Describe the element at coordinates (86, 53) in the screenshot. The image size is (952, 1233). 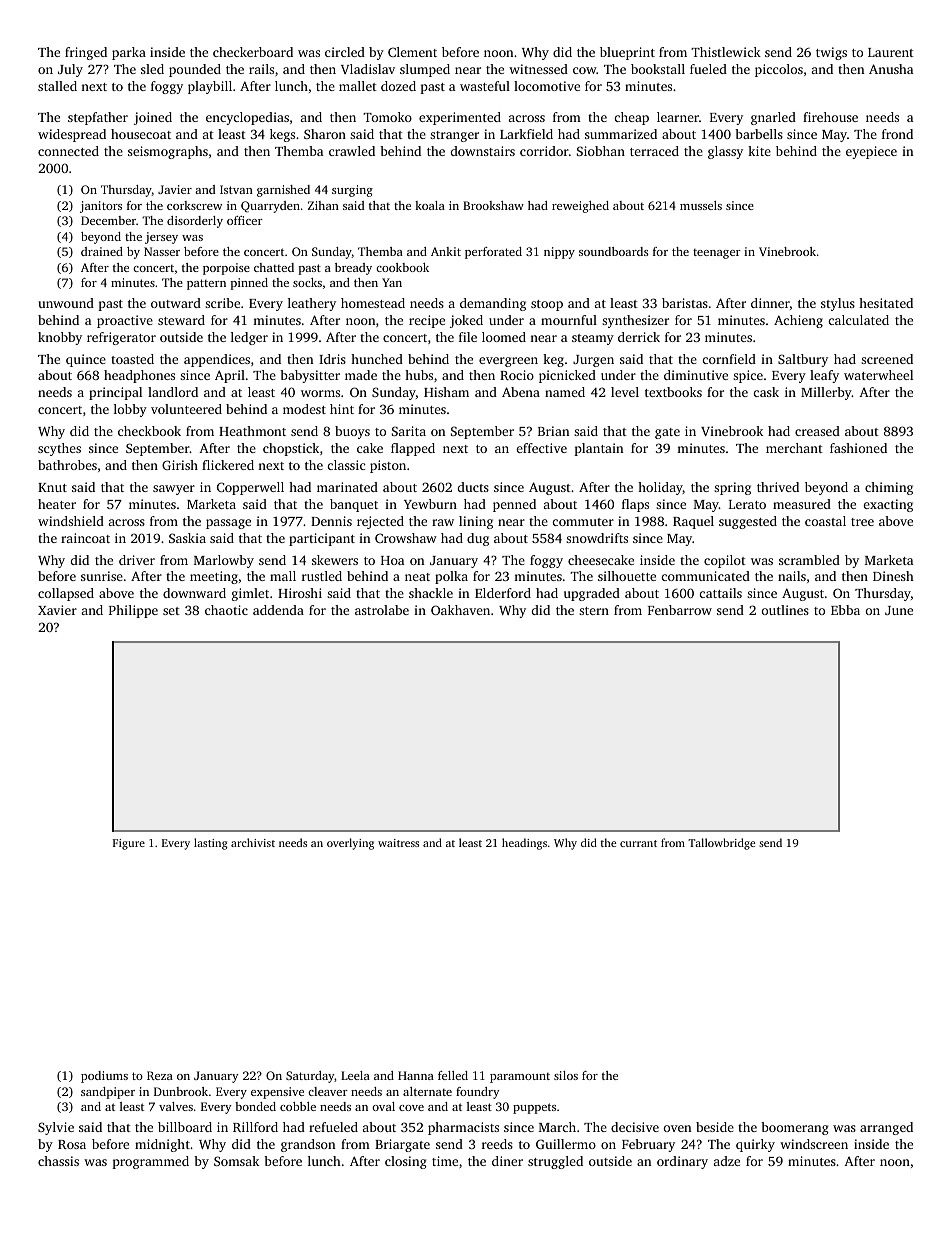
I see `fringed` at that location.
